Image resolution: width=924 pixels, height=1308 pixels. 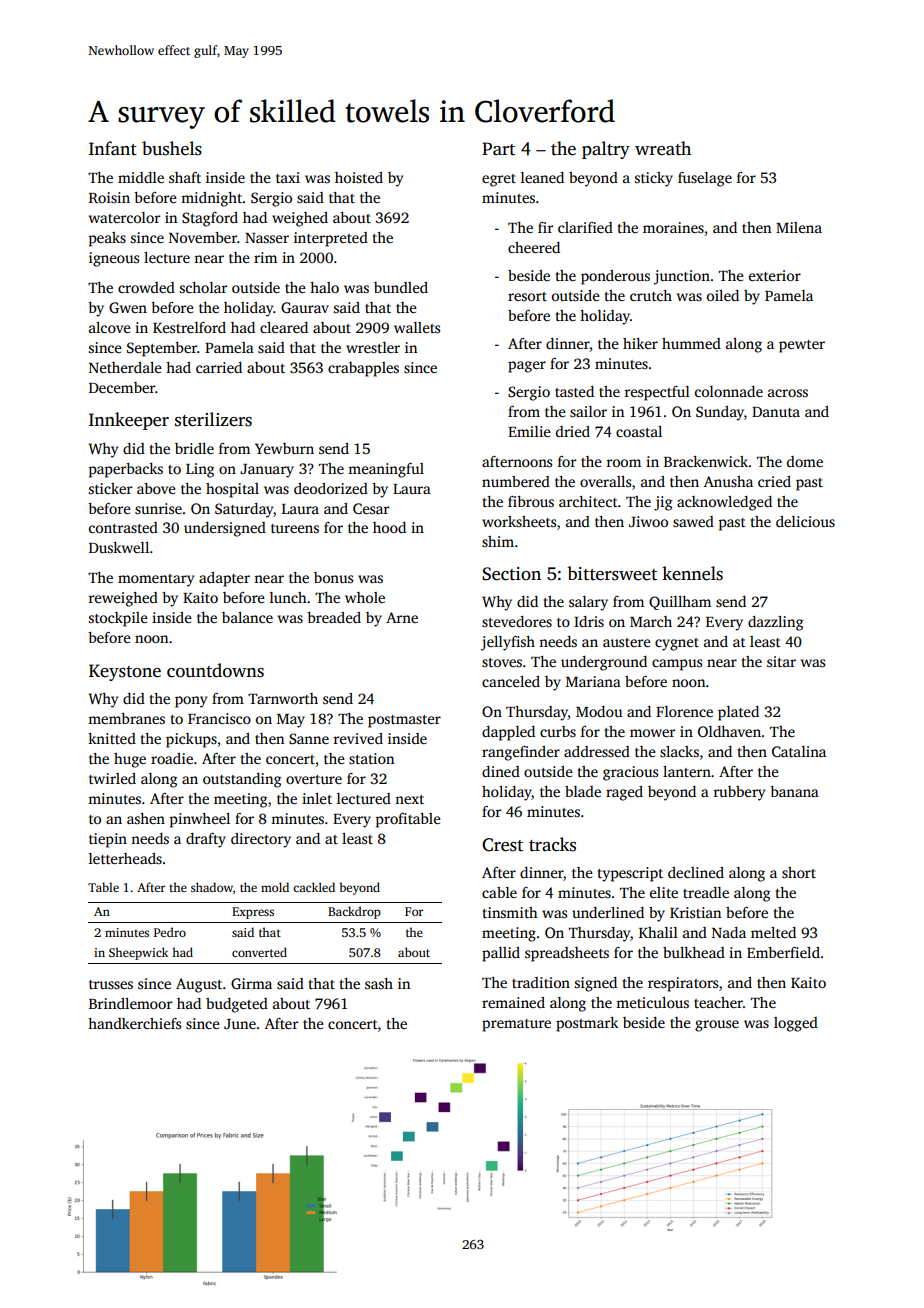 I want to click on Stagford, so click(x=210, y=219).
